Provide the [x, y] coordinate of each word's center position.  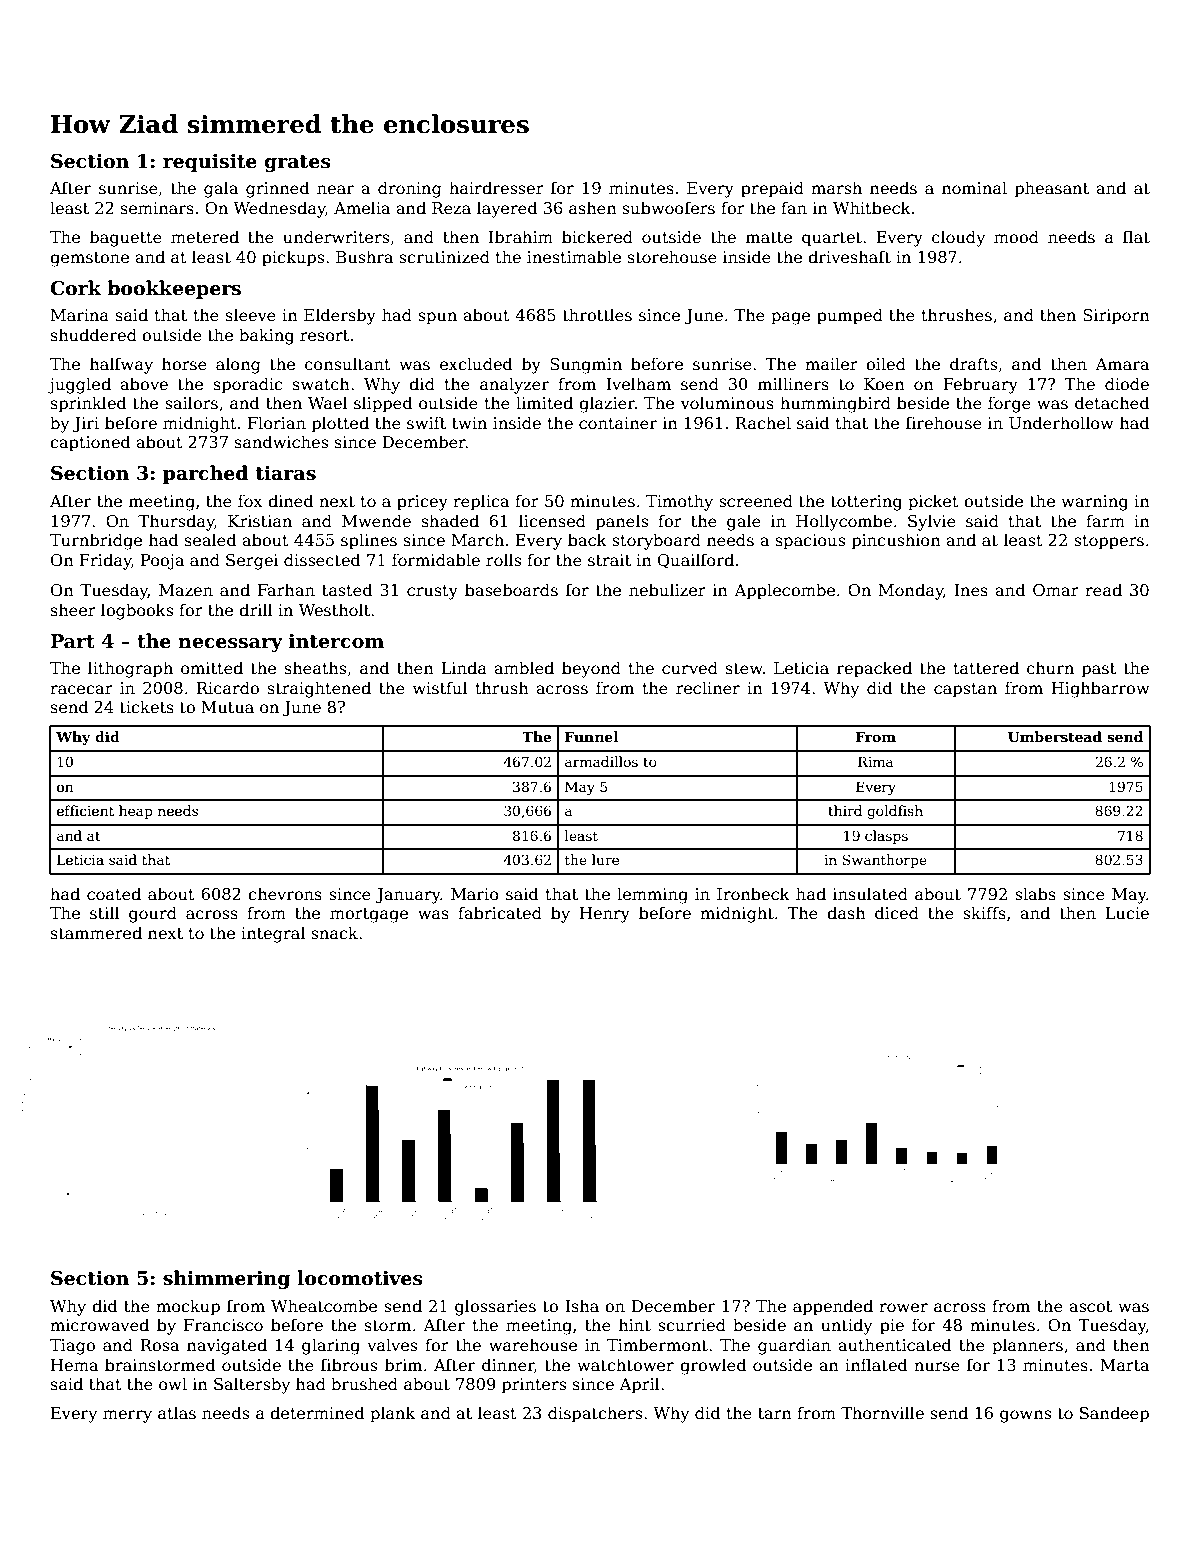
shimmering [226, 1279]
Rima [875, 762]
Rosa [159, 1345]
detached [1112, 403]
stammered [96, 933]
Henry [605, 915]
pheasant [1052, 189]
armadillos [601, 761]
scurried [692, 1324]
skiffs [984, 912]
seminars [157, 208]
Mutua [227, 707]
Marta [1124, 1365]
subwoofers [668, 208]
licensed [552, 520]
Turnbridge [96, 541]
